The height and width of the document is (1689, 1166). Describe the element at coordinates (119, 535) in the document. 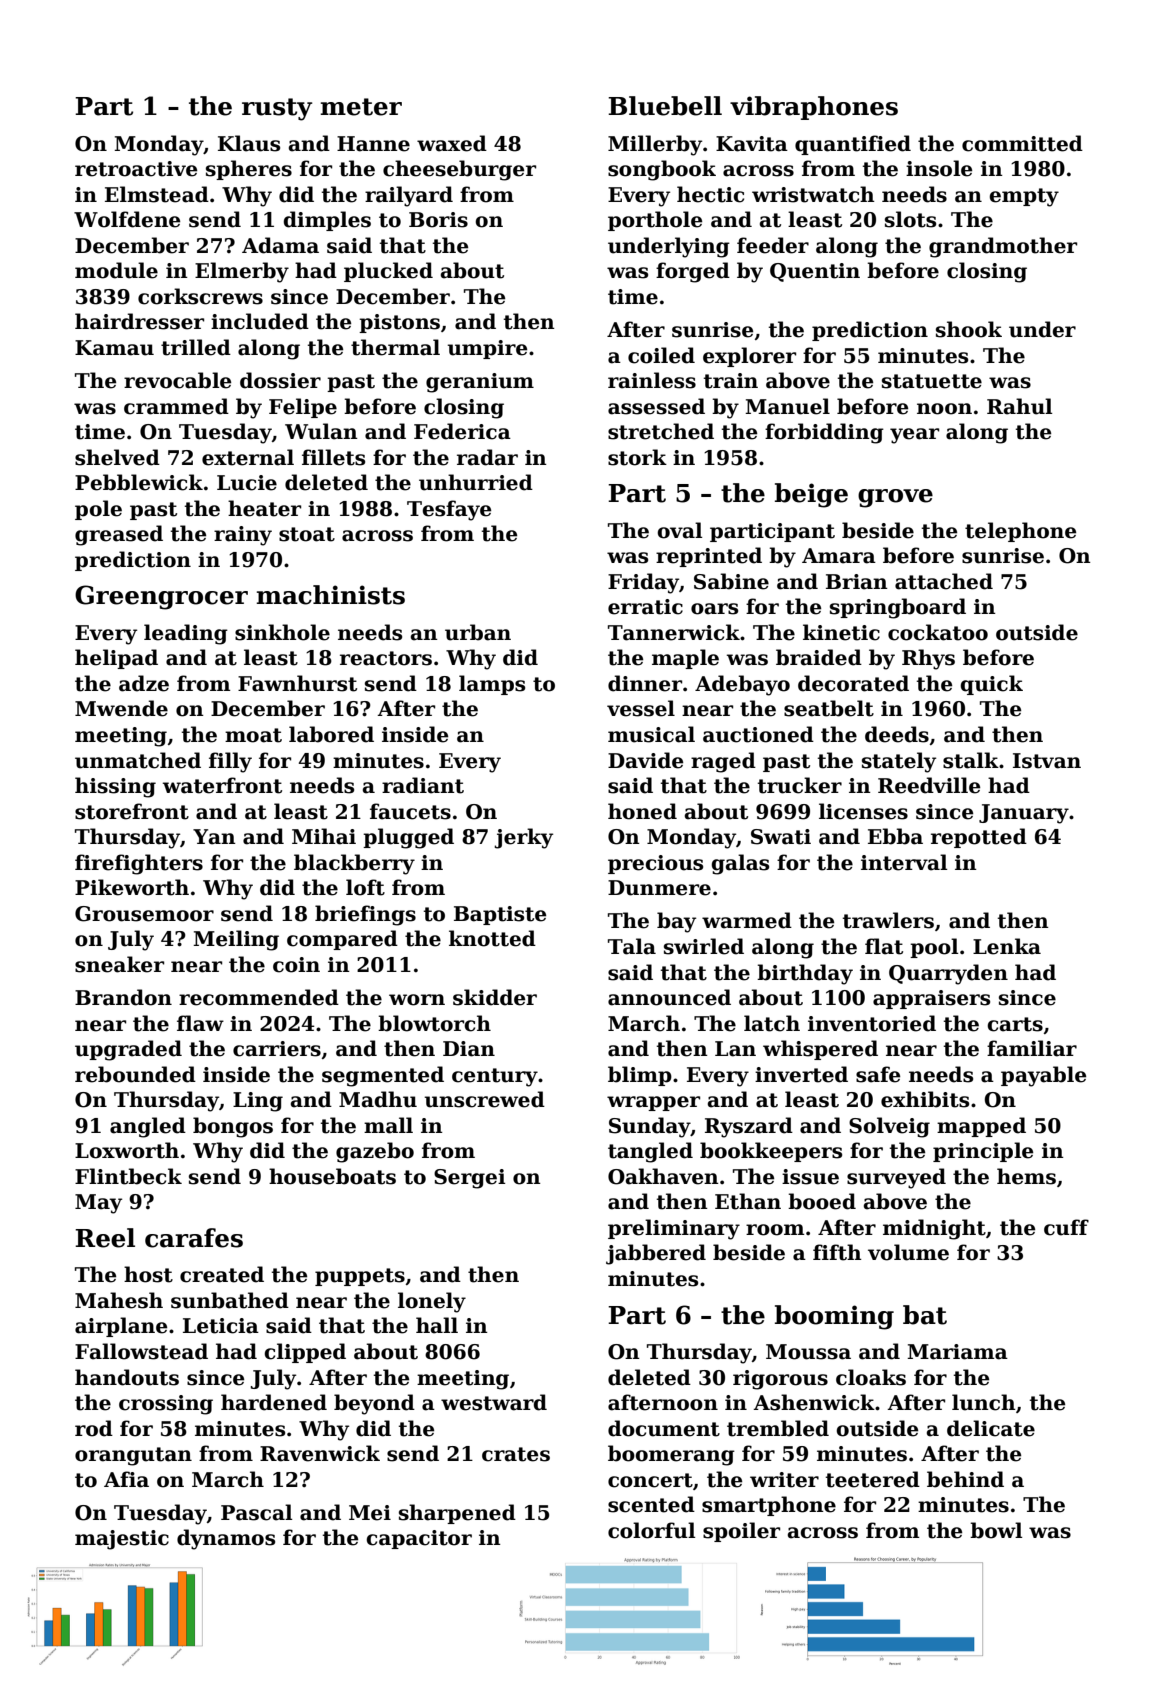

I see `greased` at that location.
